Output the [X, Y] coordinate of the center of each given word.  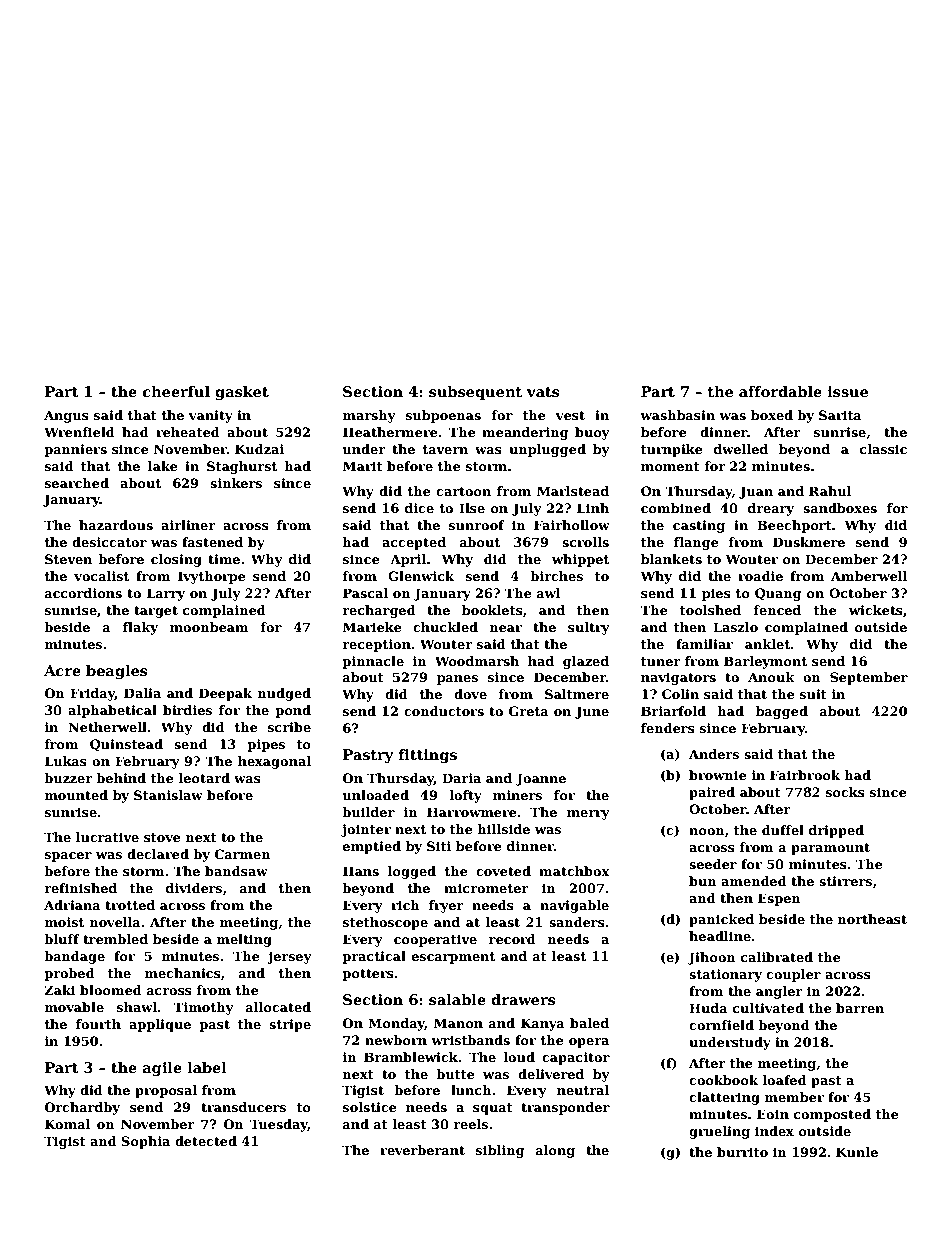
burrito [742, 1152]
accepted [414, 543]
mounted [76, 795]
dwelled [741, 449]
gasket [242, 393]
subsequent [475, 393]
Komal [67, 1124]
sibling [500, 1151]
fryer [446, 906]
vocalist [101, 576]
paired [712, 793]
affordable [780, 391]
